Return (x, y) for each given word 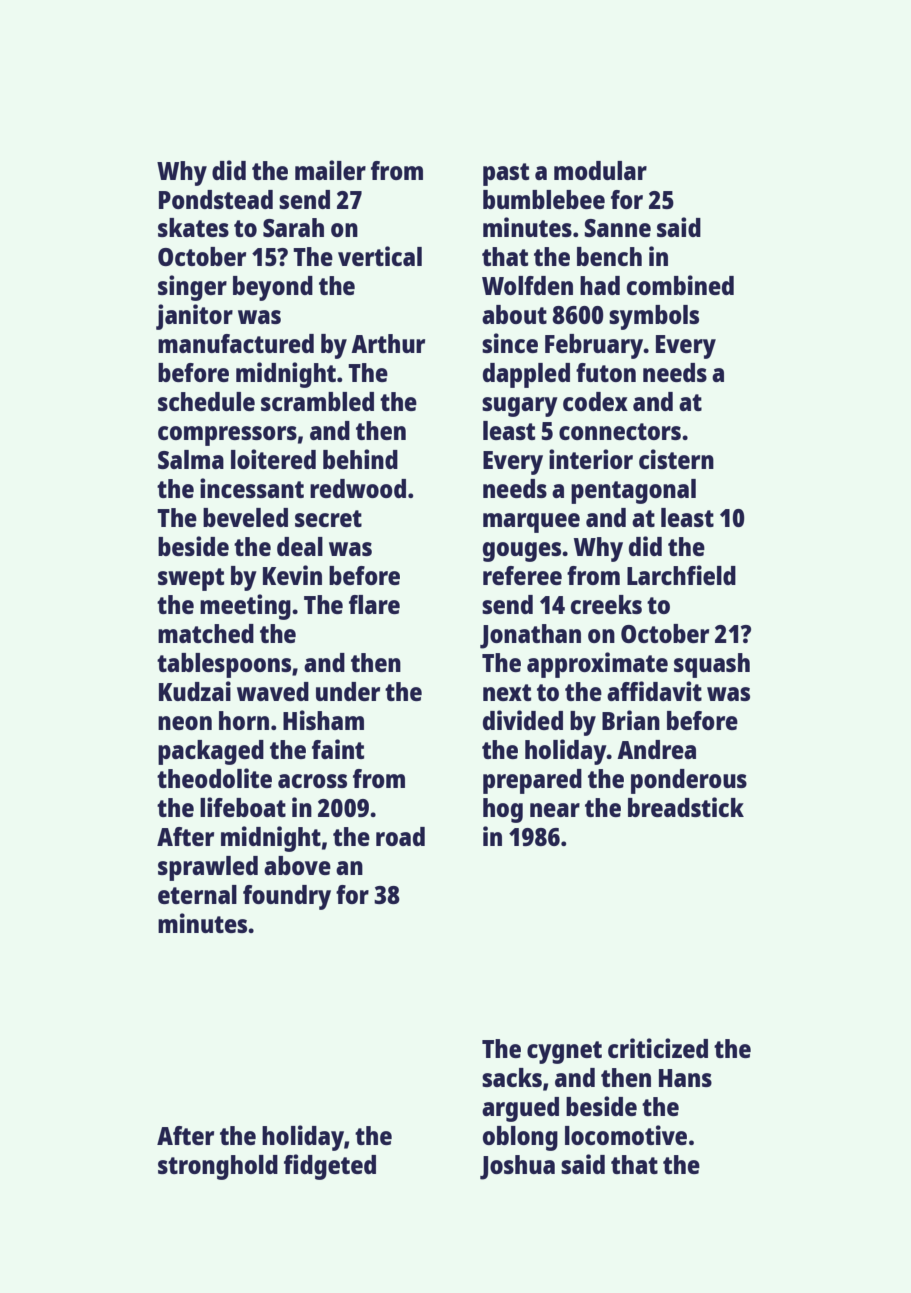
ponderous (689, 781)
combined (680, 285)
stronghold (218, 1167)
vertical (380, 256)
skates (193, 227)
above (297, 865)
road (400, 836)
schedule (206, 401)
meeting (245, 607)
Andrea (656, 749)
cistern (676, 459)
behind (360, 459)
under (348, 691)
